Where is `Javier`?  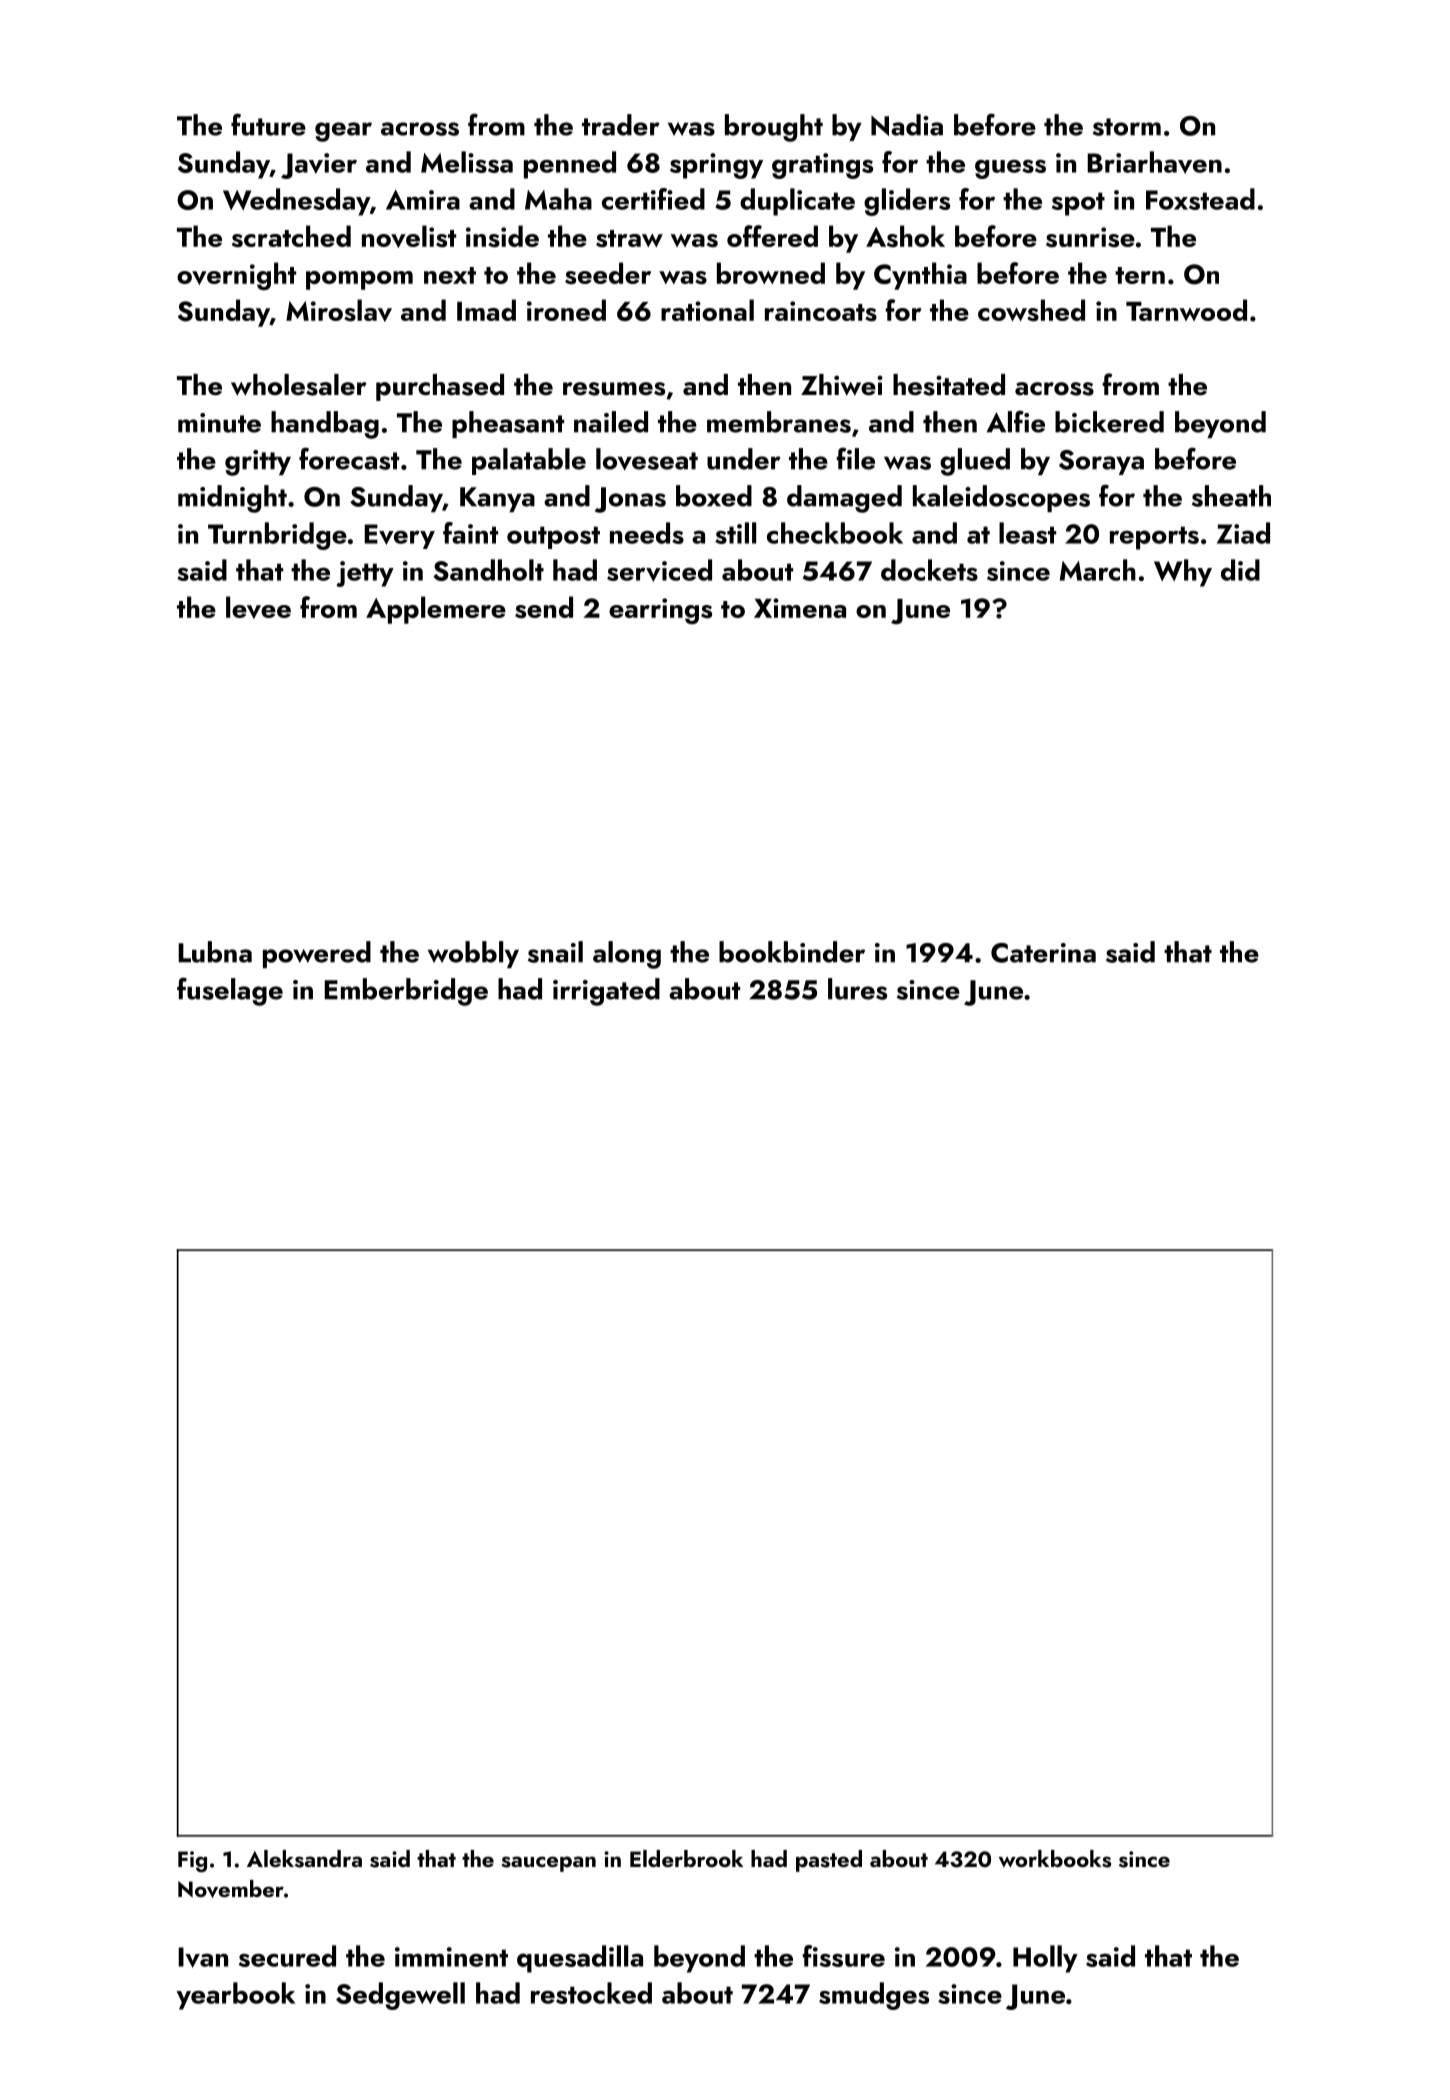
Javier is located at coordinates (319, 166).
